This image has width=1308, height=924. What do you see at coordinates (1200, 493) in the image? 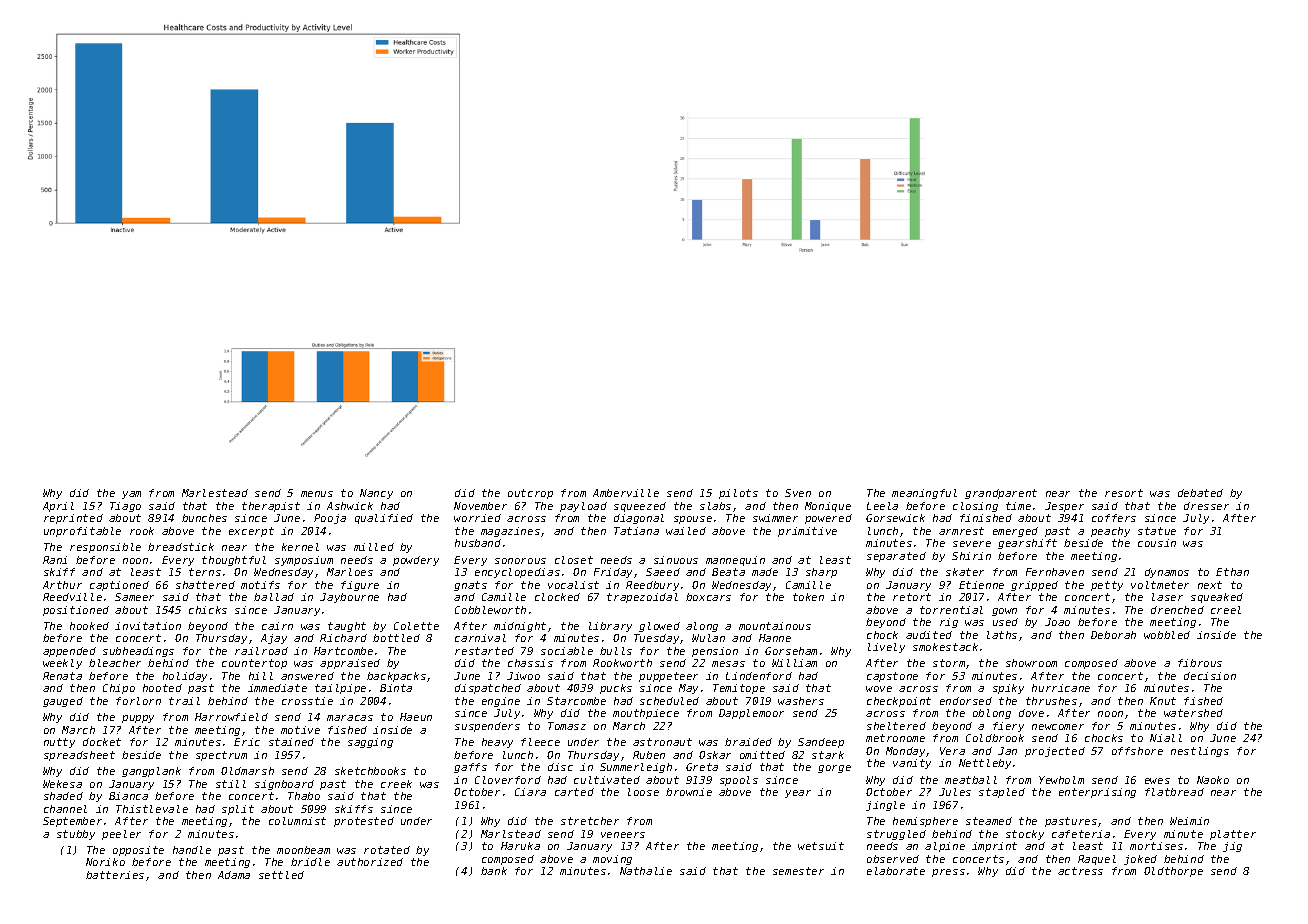
I see `debated` at bounding box center [1200, 493].
